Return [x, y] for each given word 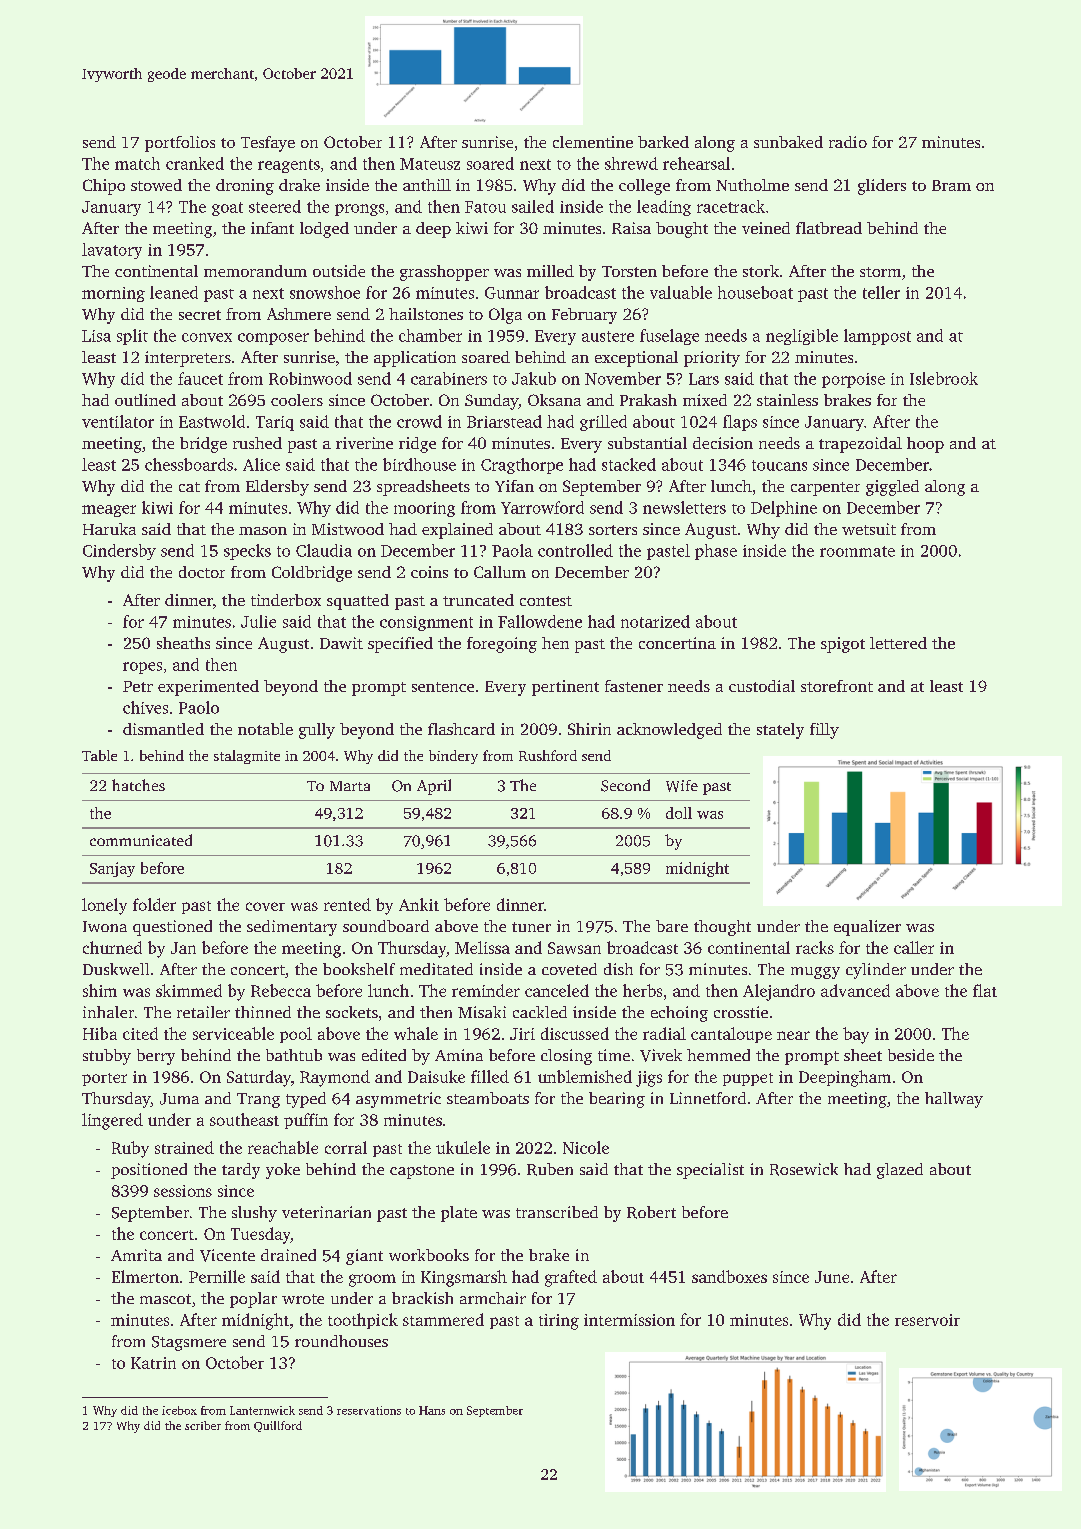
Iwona [105, 926]
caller [914, 947]
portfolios [180, 144]
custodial [762, 686]
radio [848, 142]
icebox [179, 1410]
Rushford [548, 755]
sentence [443, 687]
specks [247, 552]
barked [663, 142]
